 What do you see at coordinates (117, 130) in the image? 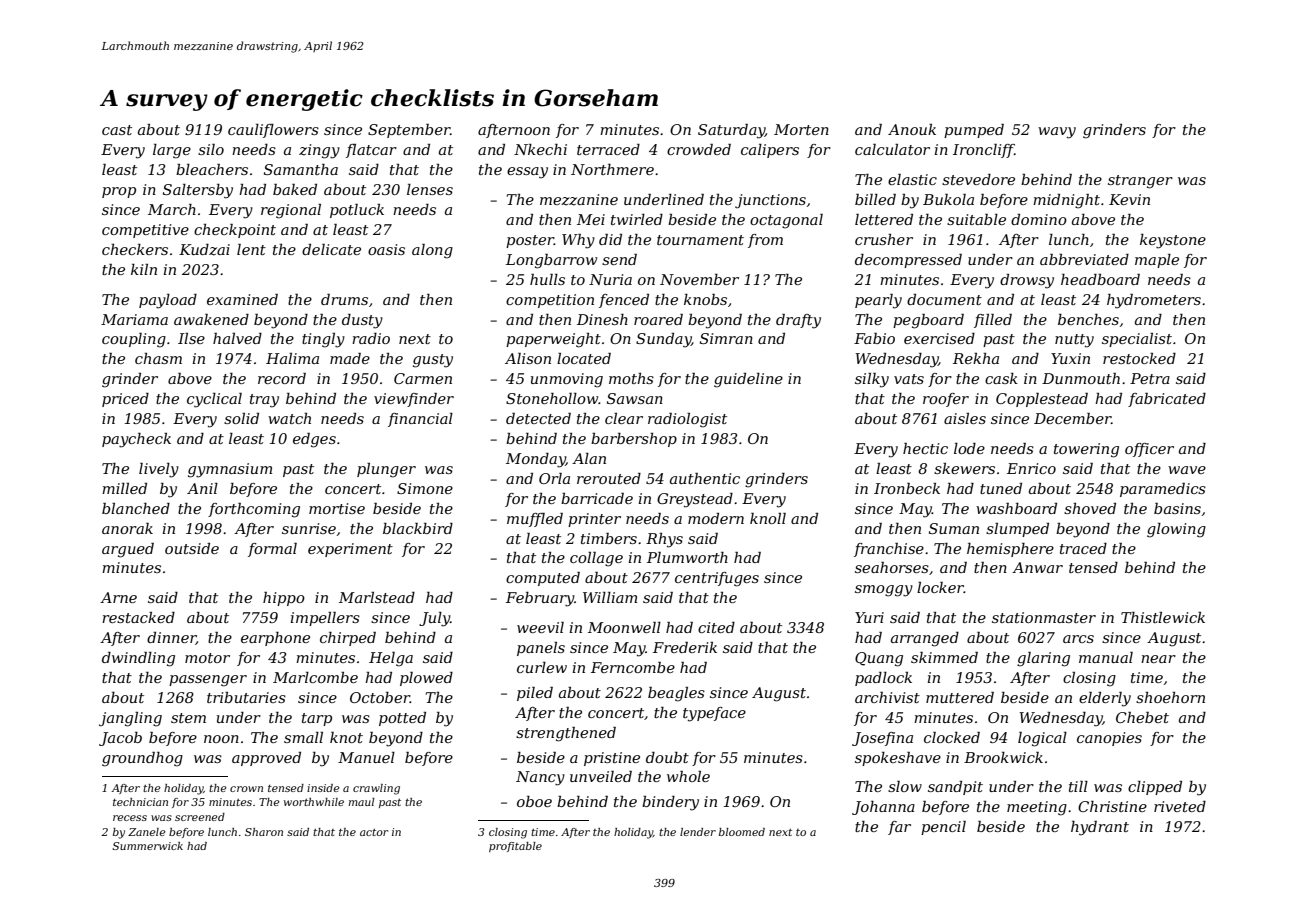
I see `cast` at bounding box center [117, 130].
